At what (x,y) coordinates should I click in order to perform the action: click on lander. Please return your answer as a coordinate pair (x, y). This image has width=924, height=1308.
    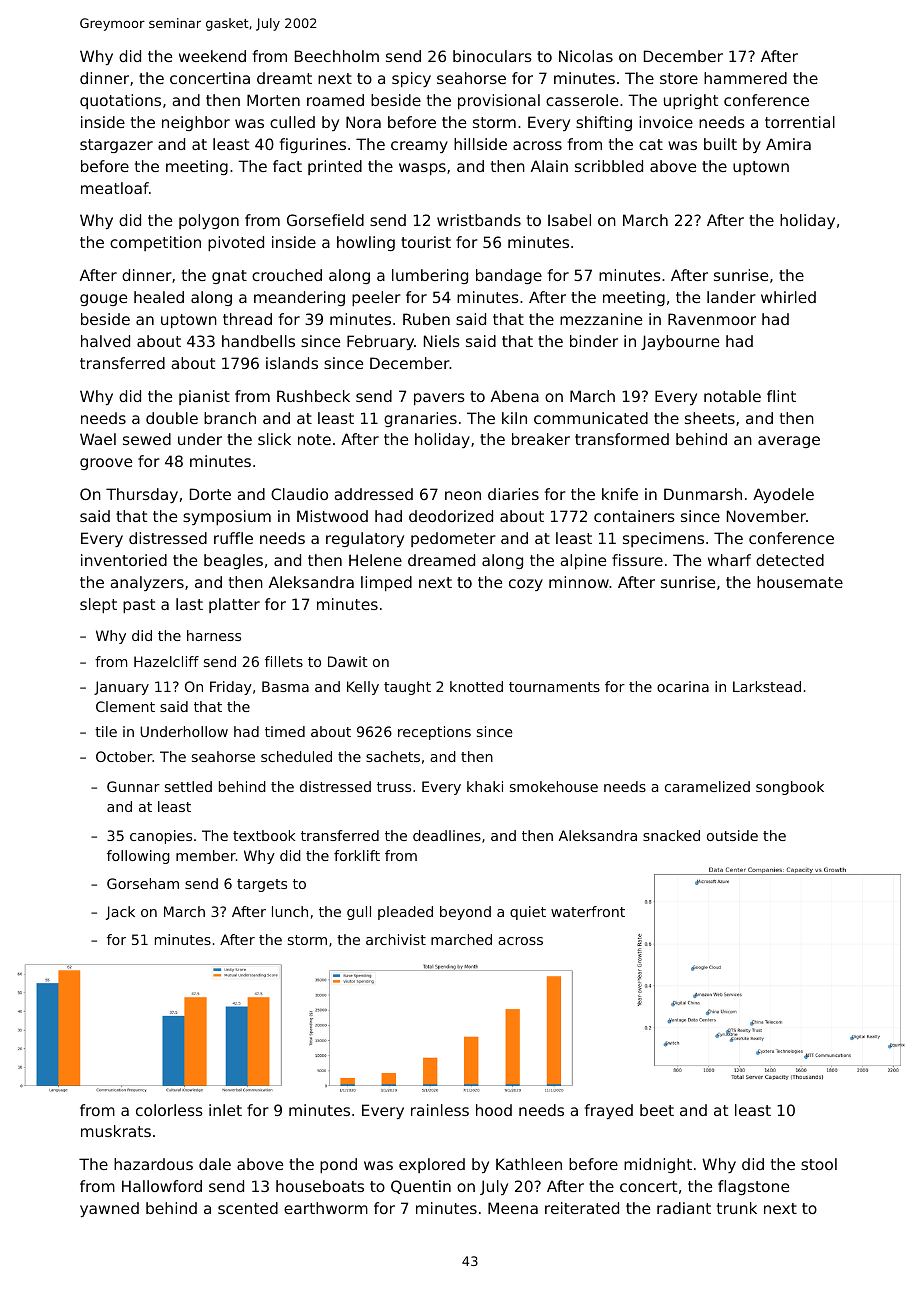
    Looking at the image, I should click on (731, 297).
